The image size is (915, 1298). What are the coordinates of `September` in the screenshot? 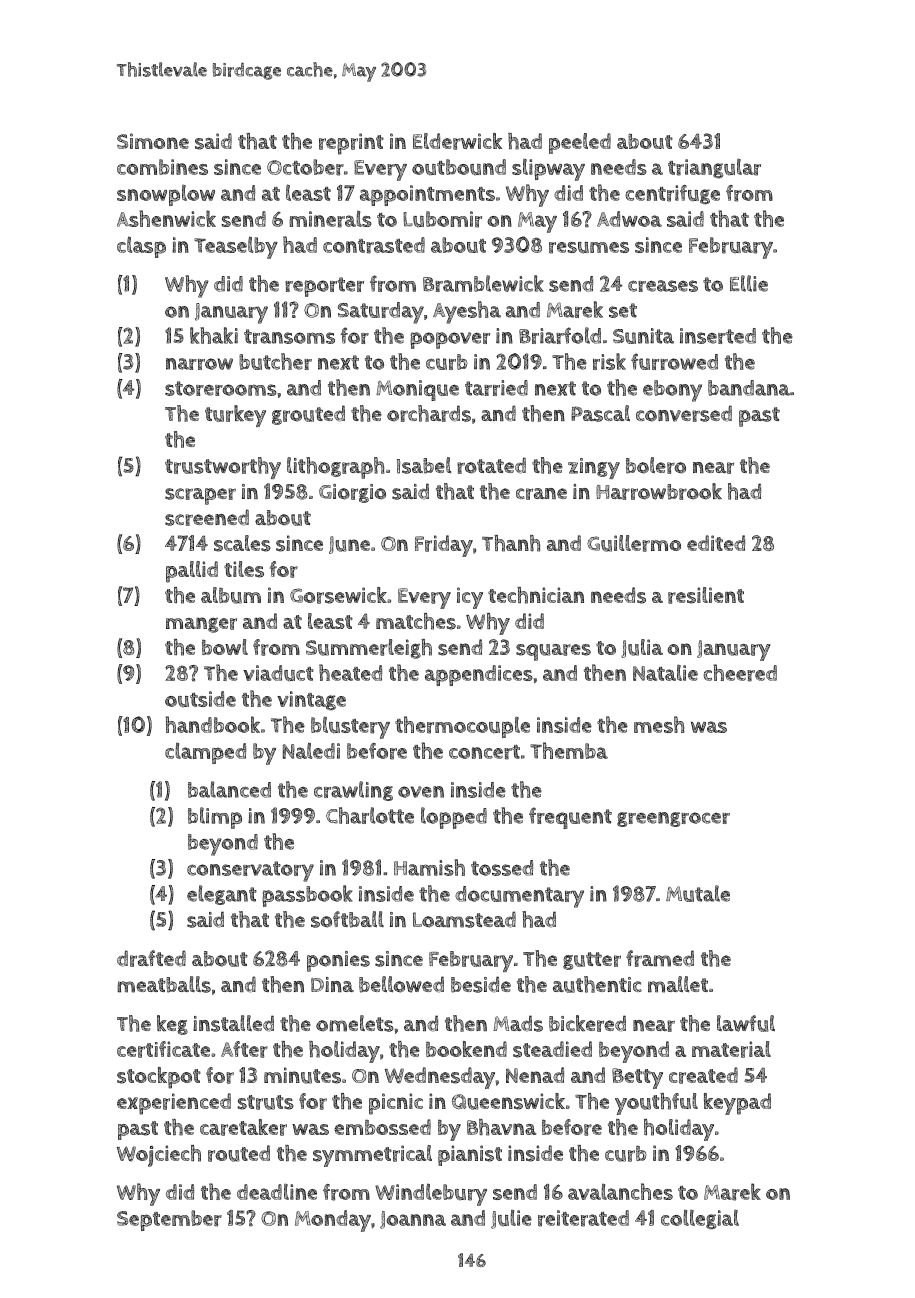 It's located at (169, 1220).
